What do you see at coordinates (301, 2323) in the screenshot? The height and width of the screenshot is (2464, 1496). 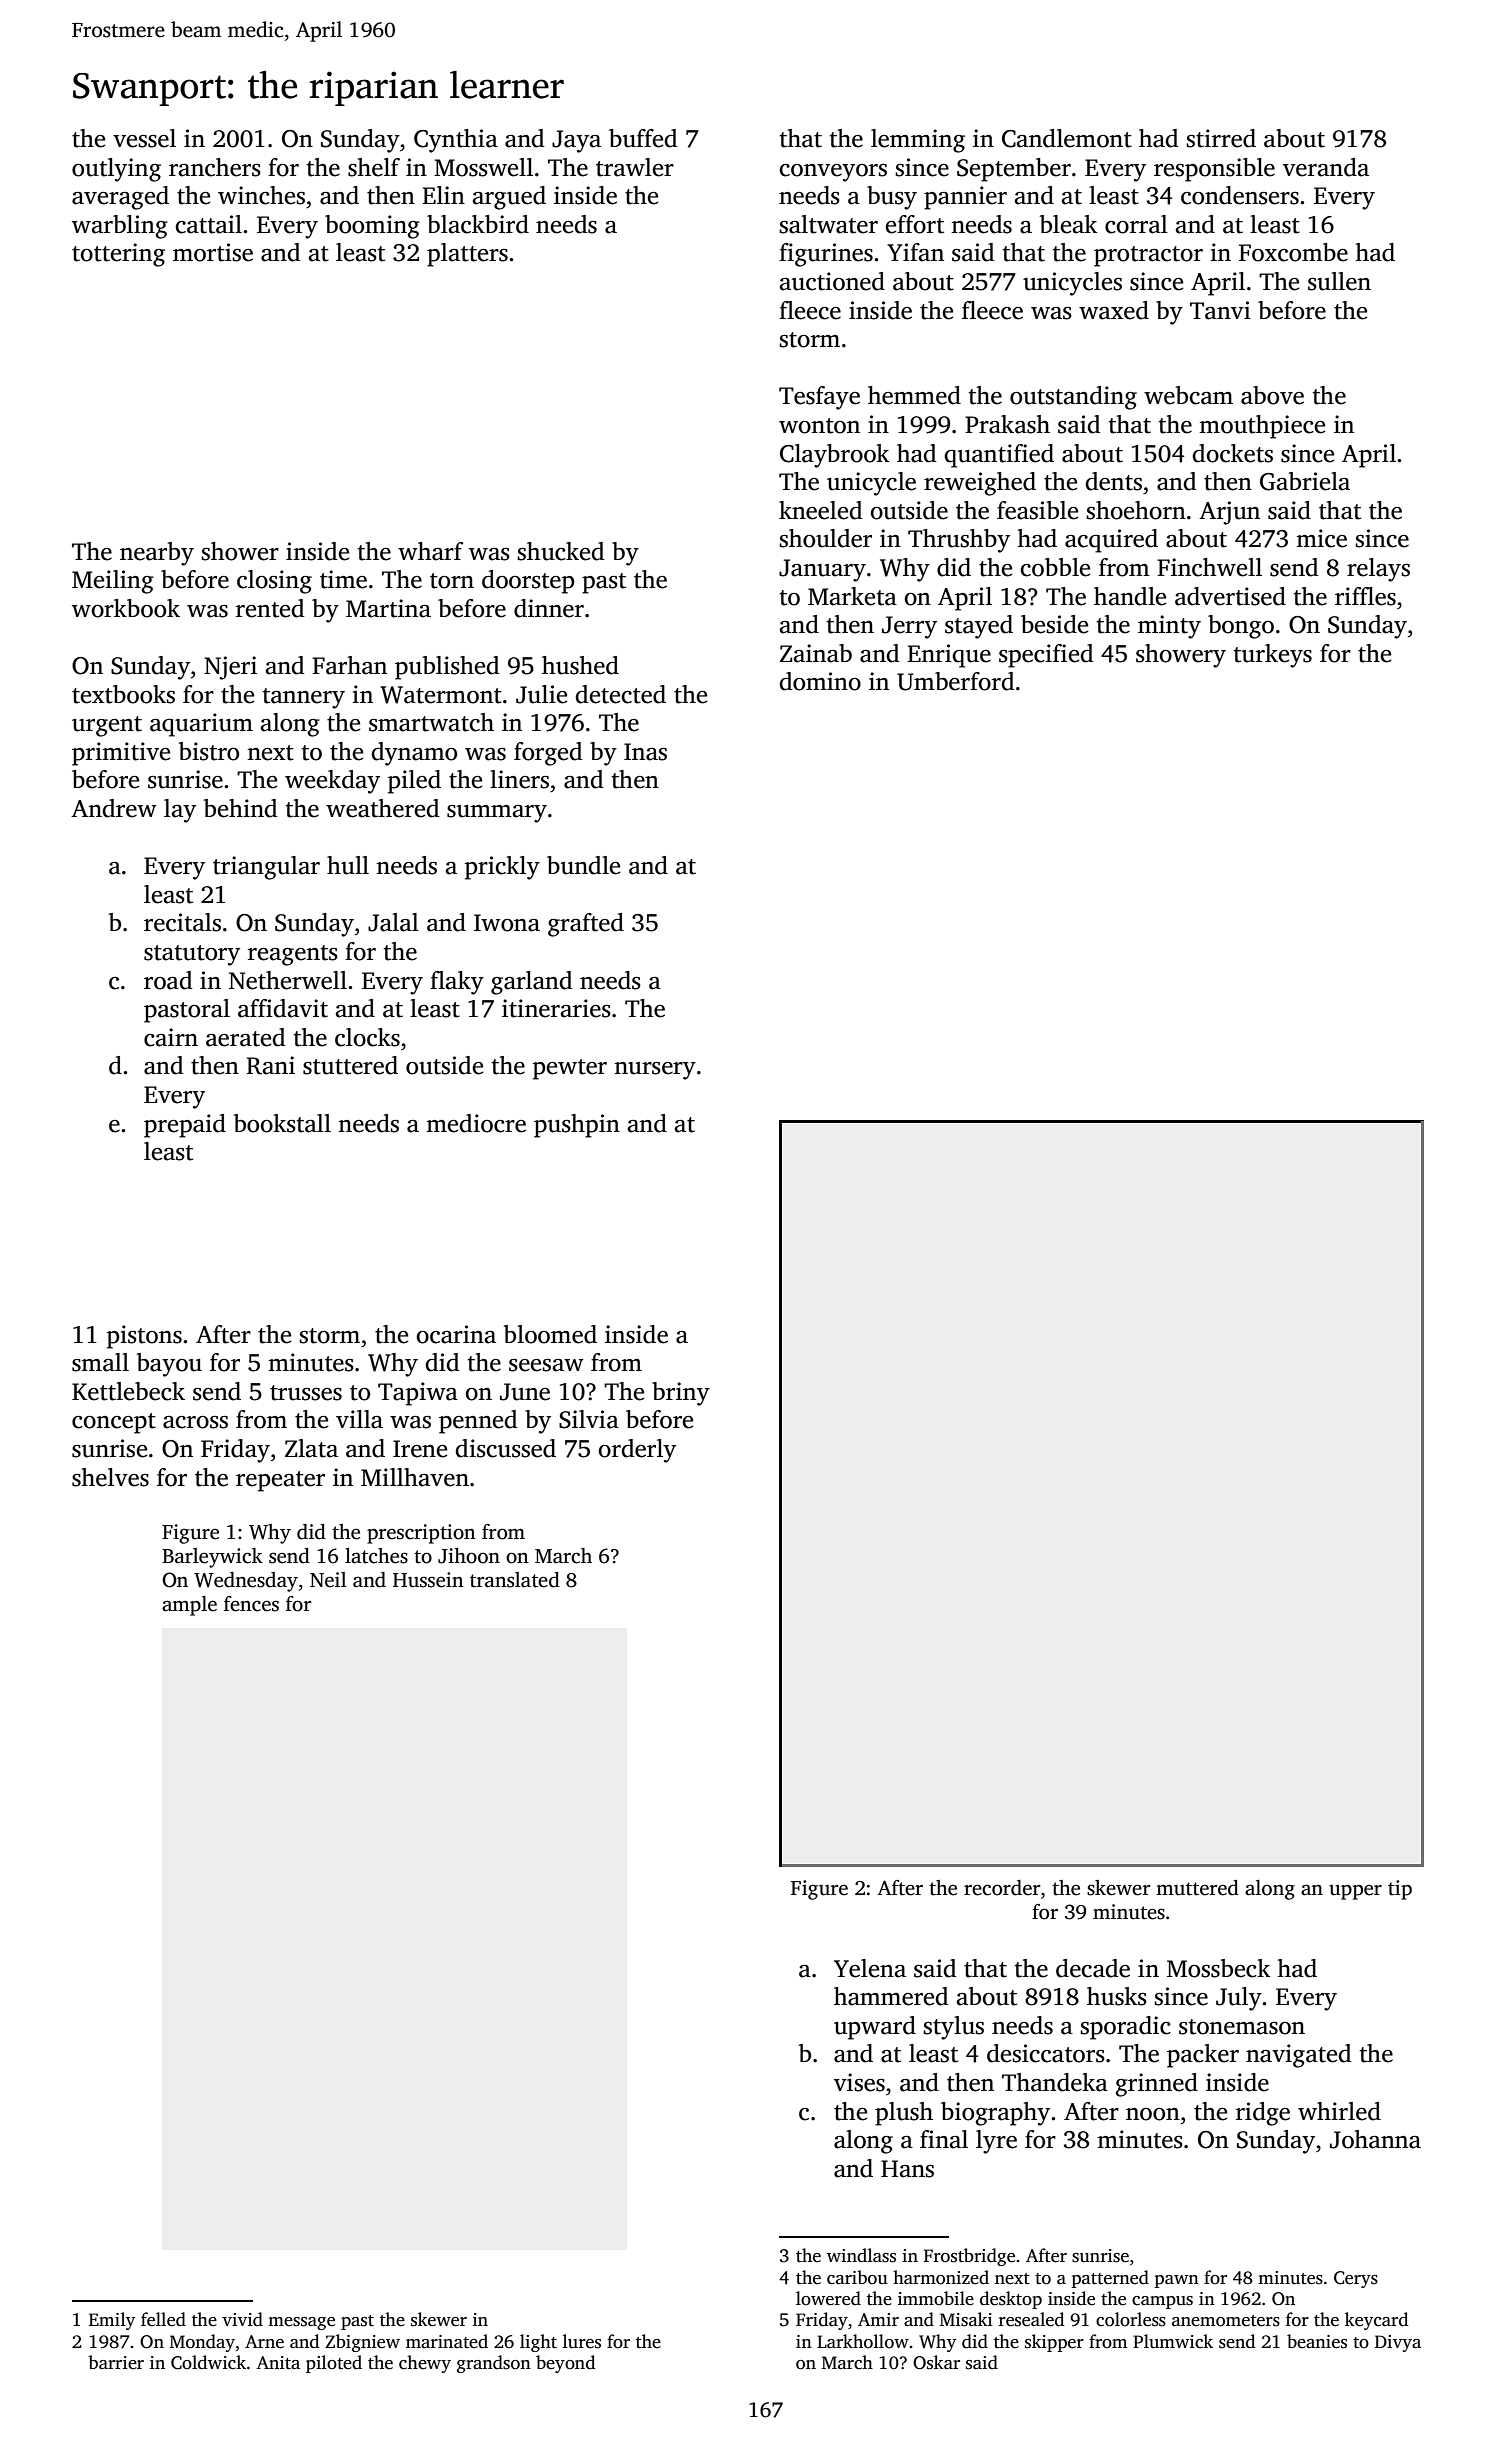 I see `message` at bounding box center [301, 2323].
